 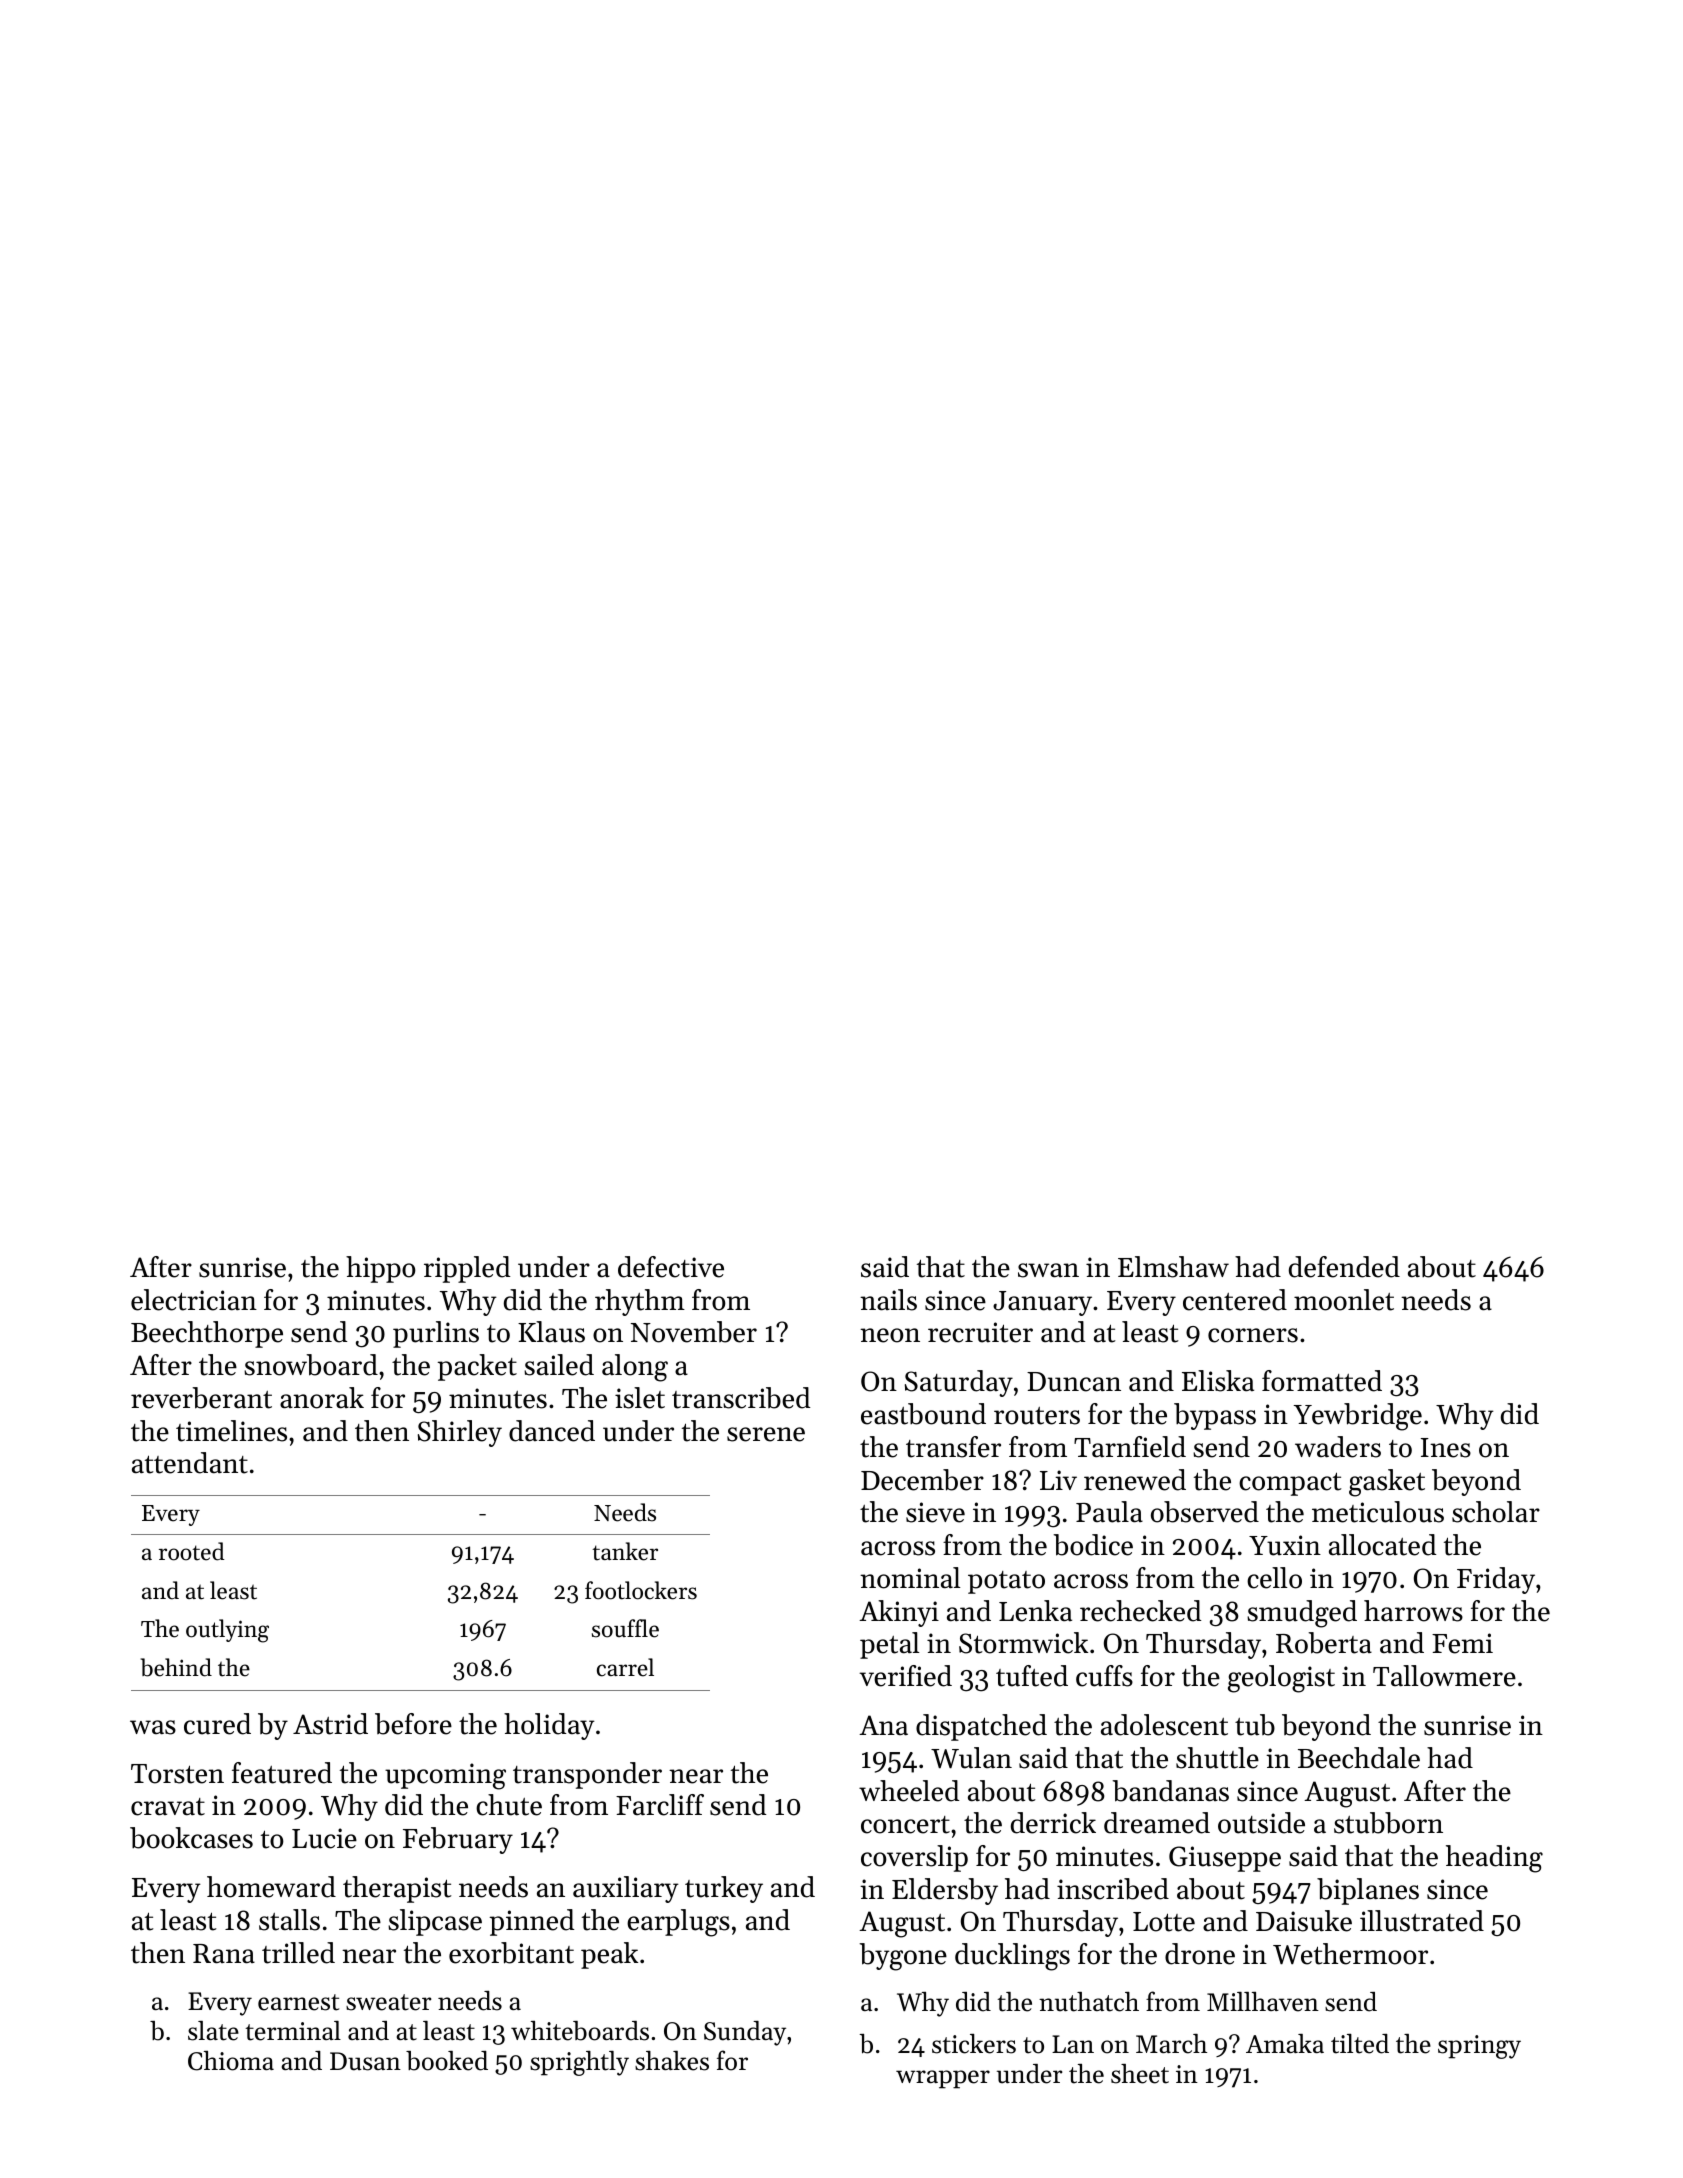 What do you see at coordinates (587, 1775) in the screenshot?
I see `transponder` at bounding box center [587, 1775].
